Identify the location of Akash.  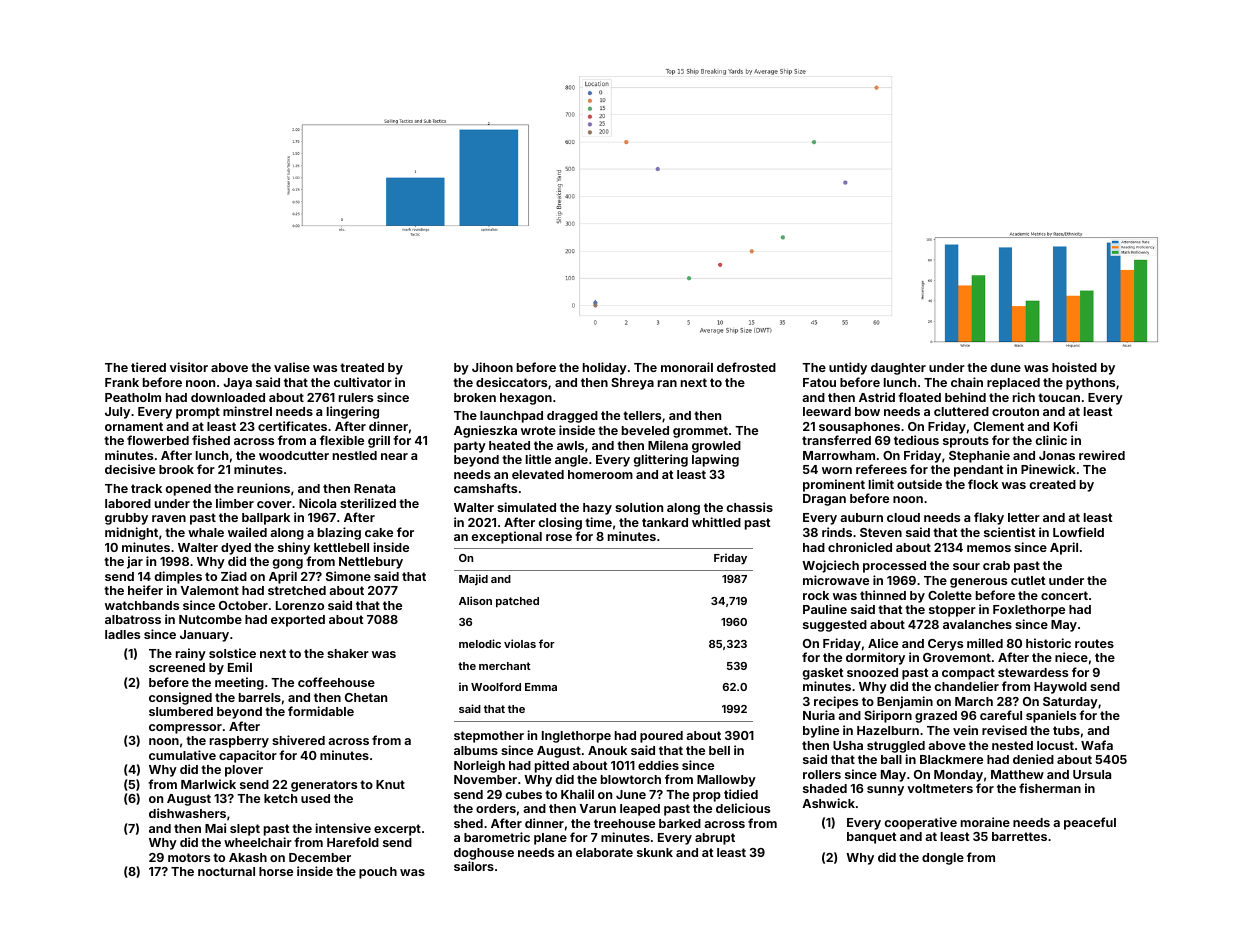
(248, 857).
